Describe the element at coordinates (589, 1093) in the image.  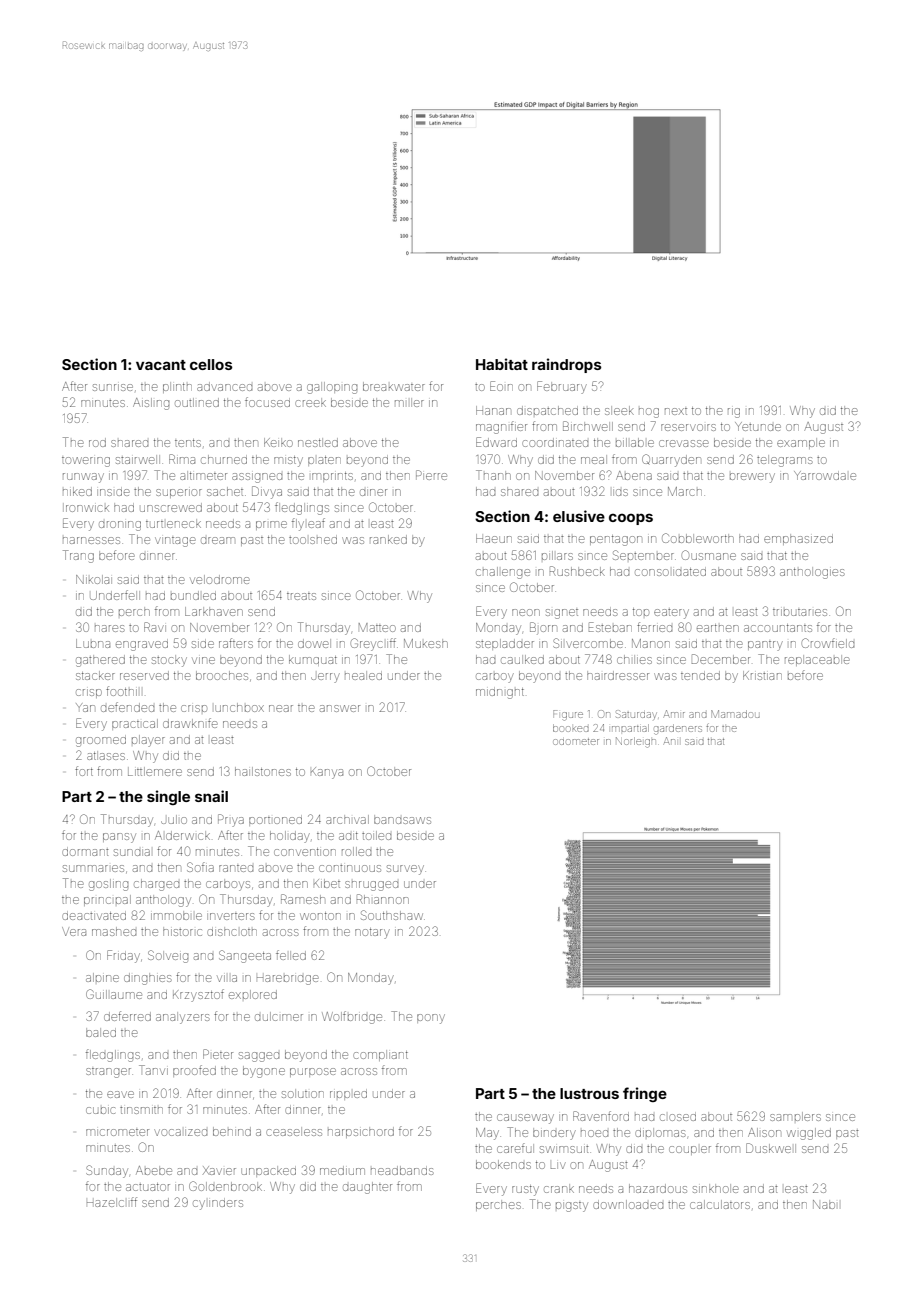
I see `lustrous` at that location.
